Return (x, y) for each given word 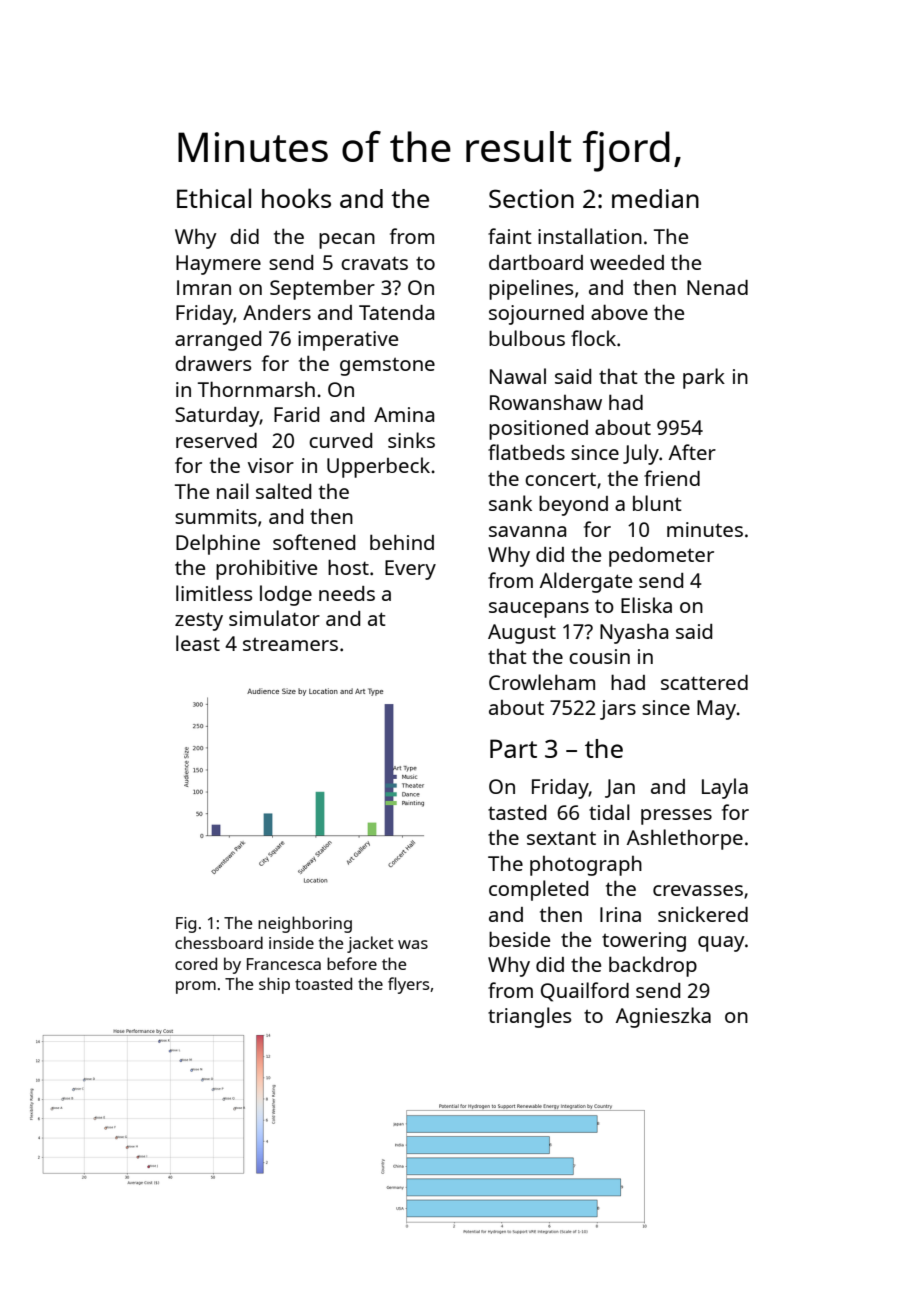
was (413, 944)
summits (216, 516)
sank (510, 503)
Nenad (717, 287)
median (655, 198)
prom (196, 987)
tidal (609, 812)
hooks (296, 198)
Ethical (214, 198)
